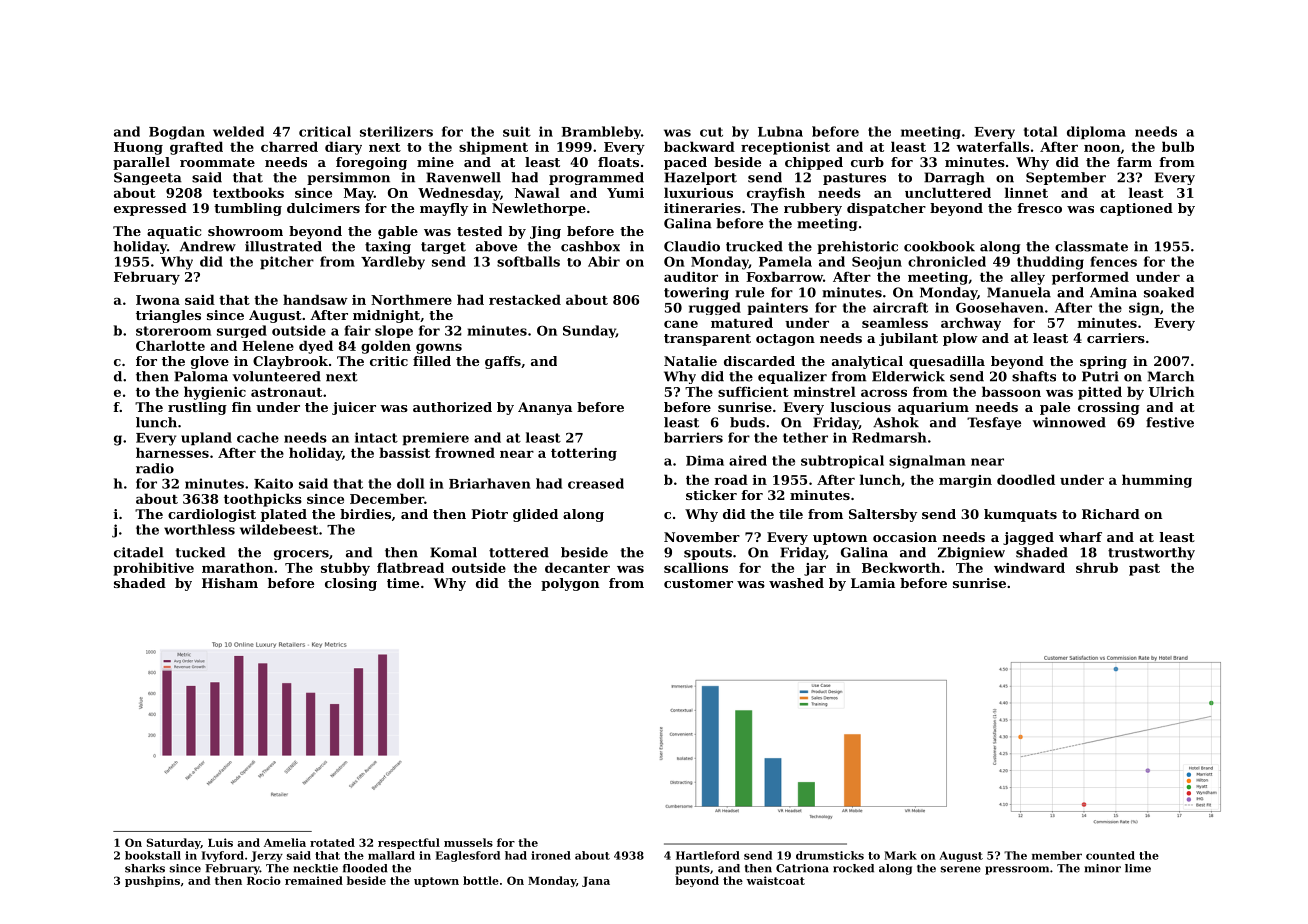  What do you see at coordinates (873, 583) in the screenshot?
I see `Lamia` at bounding box center [873, 583].
